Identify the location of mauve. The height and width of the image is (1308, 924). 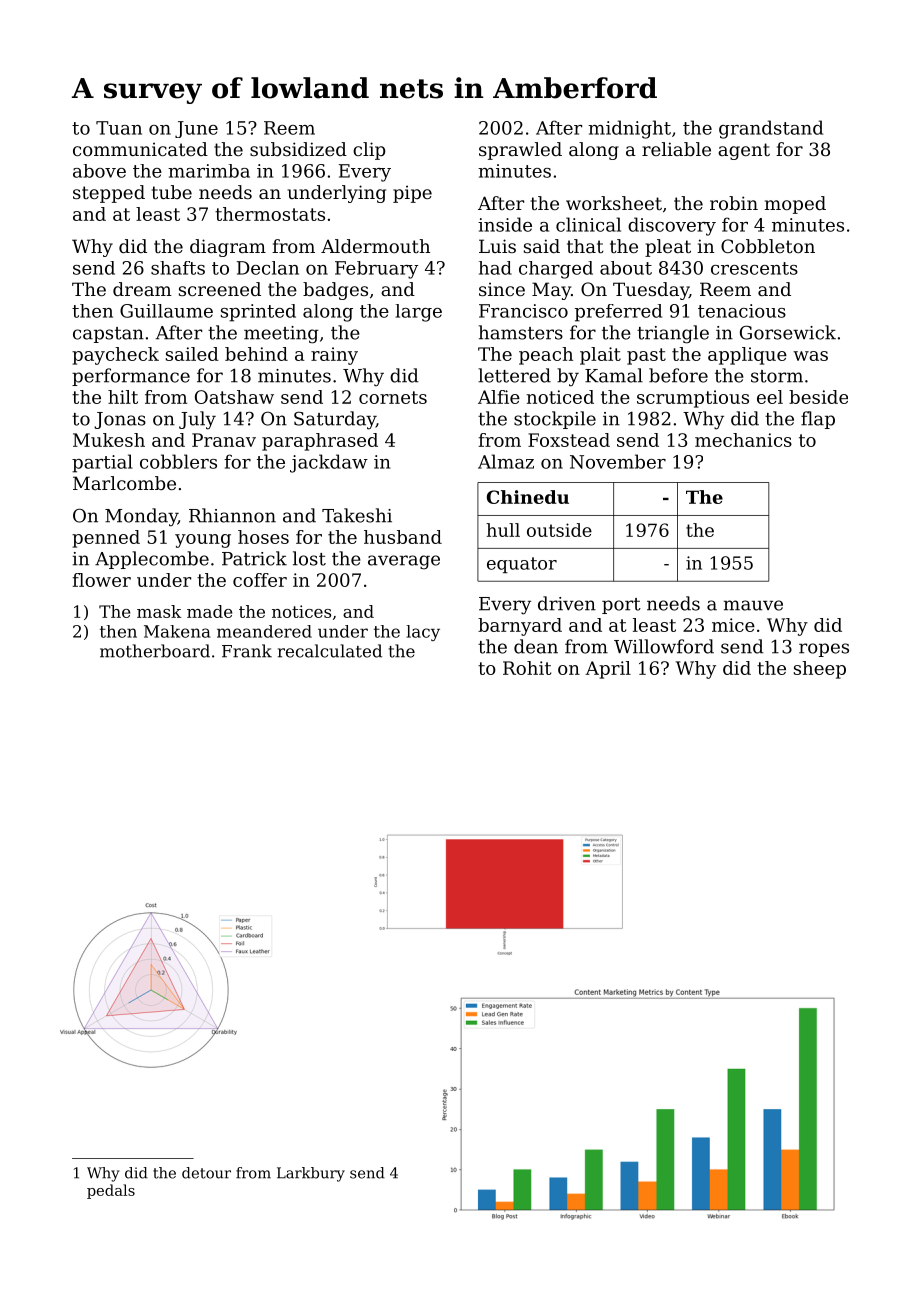
(753, 605).
